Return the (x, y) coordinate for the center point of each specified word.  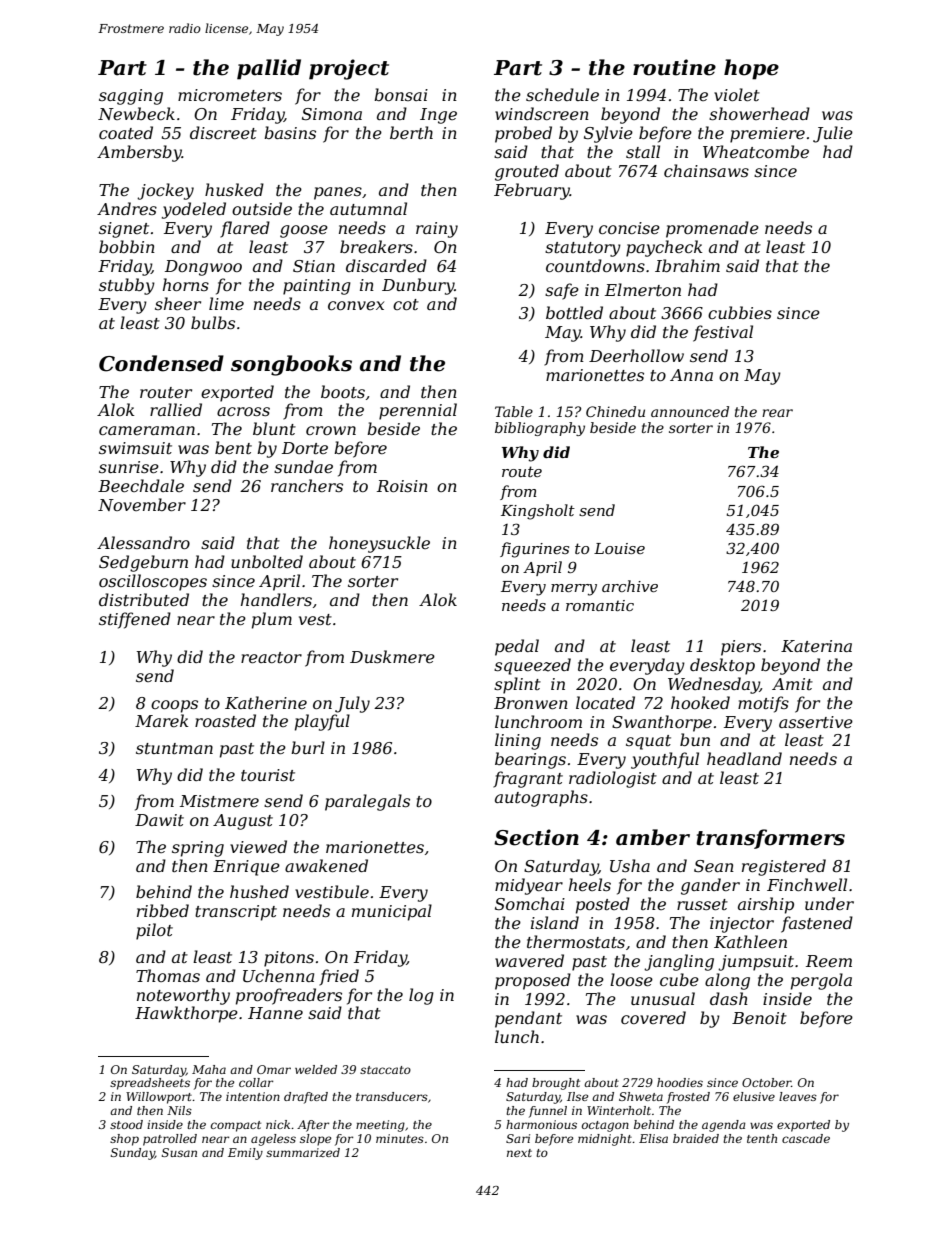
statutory (583, 249)
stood (126, 1124)
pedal (517, 647)
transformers (770, 839)
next (519, 1153)
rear (777, 413)
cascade (806, 1138)
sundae (303, 466)
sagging (131, 97)
